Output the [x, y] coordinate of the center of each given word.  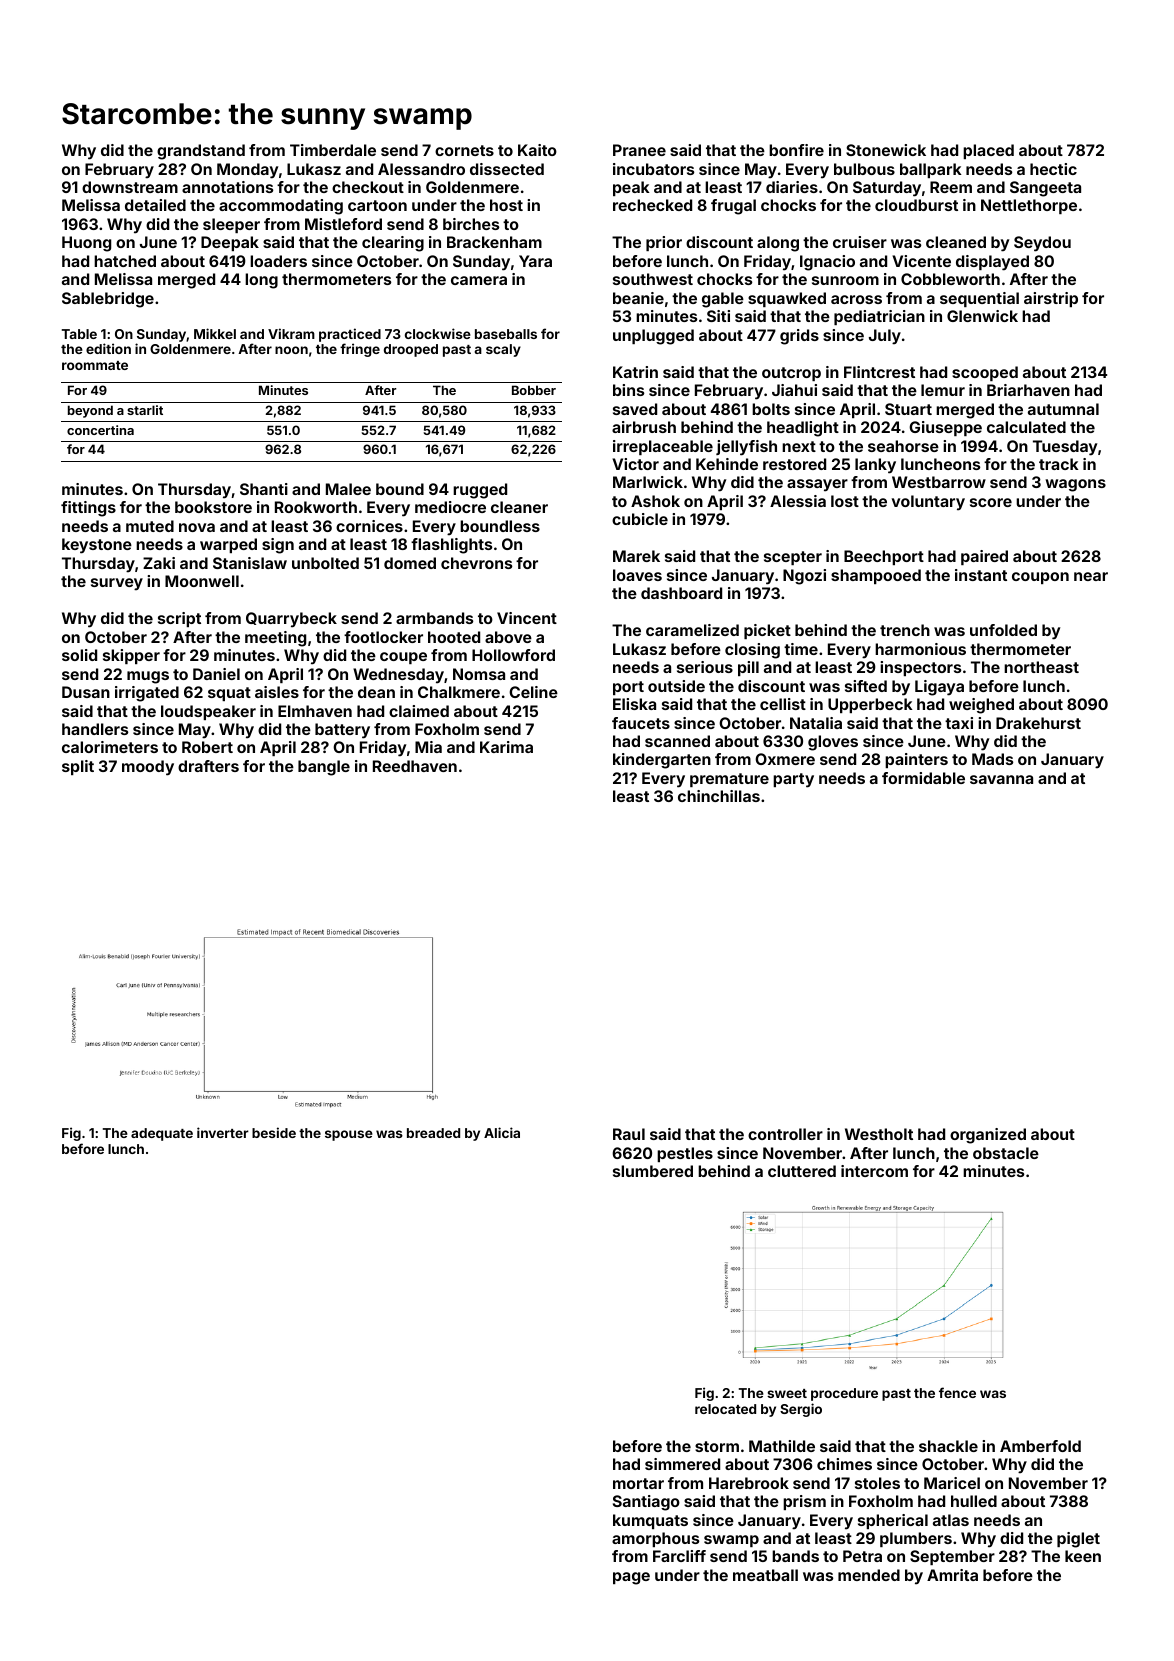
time [801, 649]
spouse [349, 1135]
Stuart [908, 409]
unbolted [325, 563]
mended [869, 1575]
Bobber [534, 390]
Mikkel [215, 333]
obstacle [1006, 1153]
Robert [207, 747]
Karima [506, 747]
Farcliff [679, 1556]
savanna [1001, 779]
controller [785, 1134]
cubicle [640, 519]
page [631, 1578]
